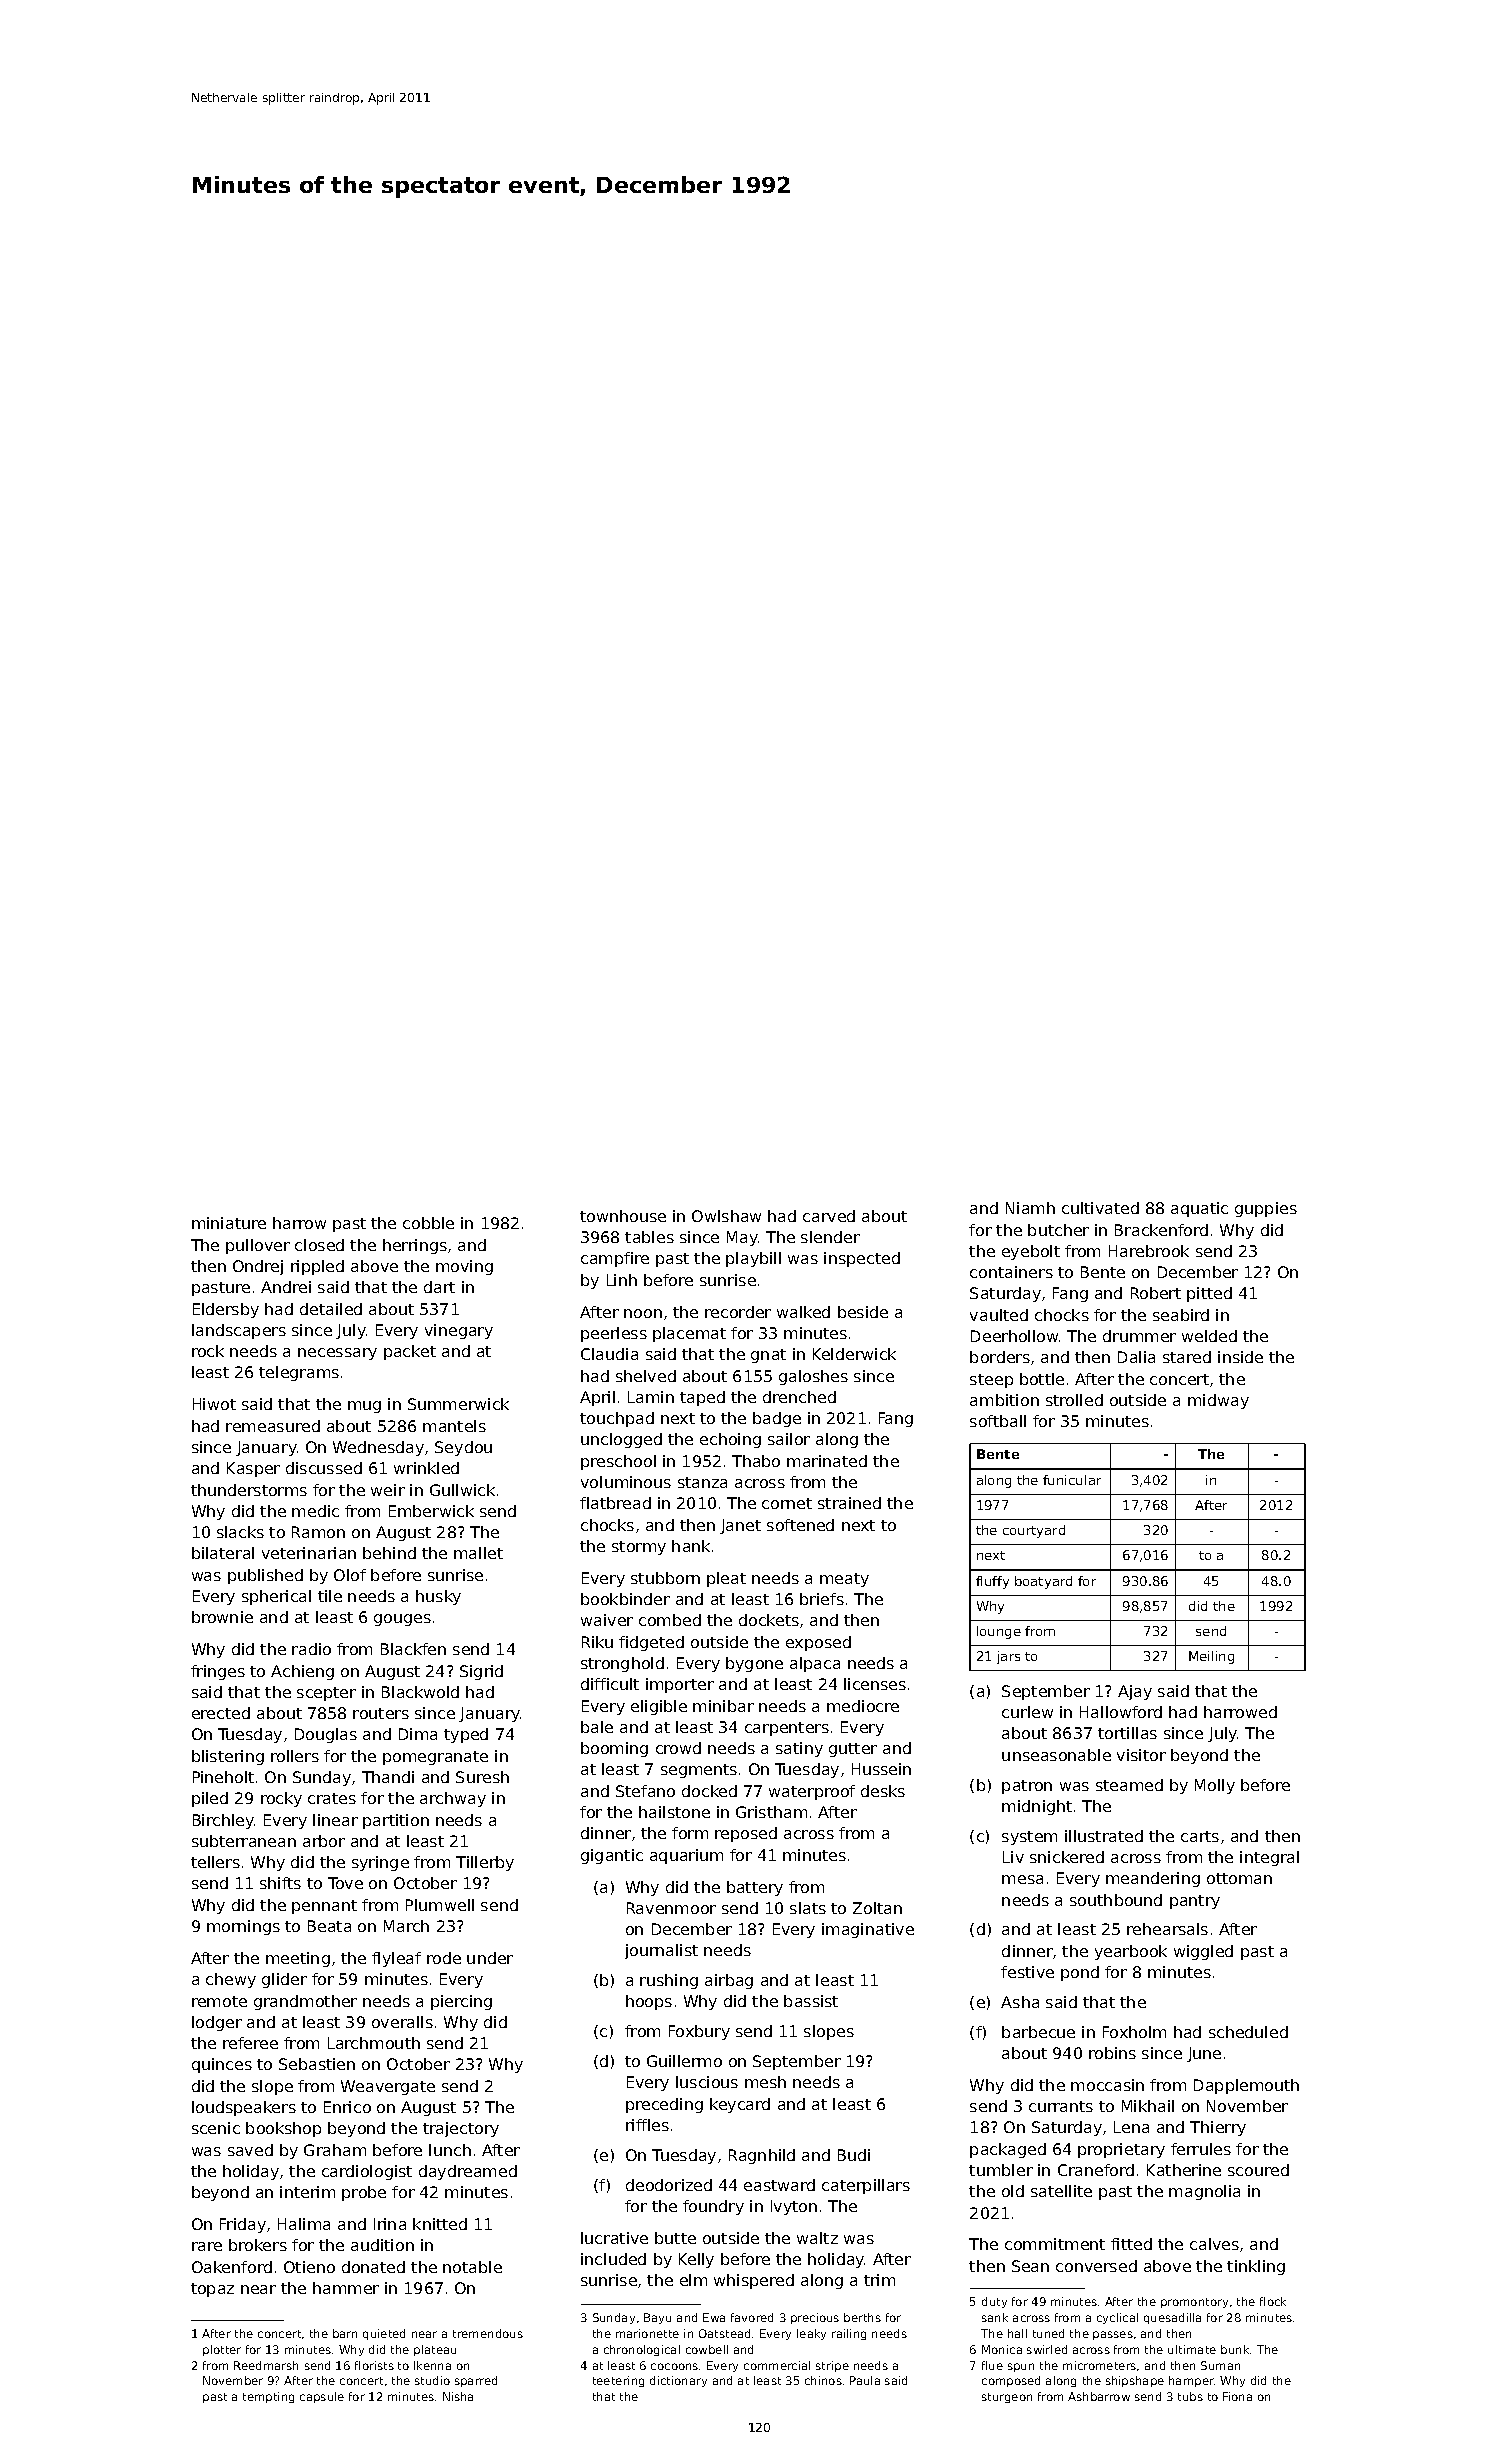  What do you see at coordinates (865, 2380) in the document?
I see `Paula` at bounding box center [865, 2380].
